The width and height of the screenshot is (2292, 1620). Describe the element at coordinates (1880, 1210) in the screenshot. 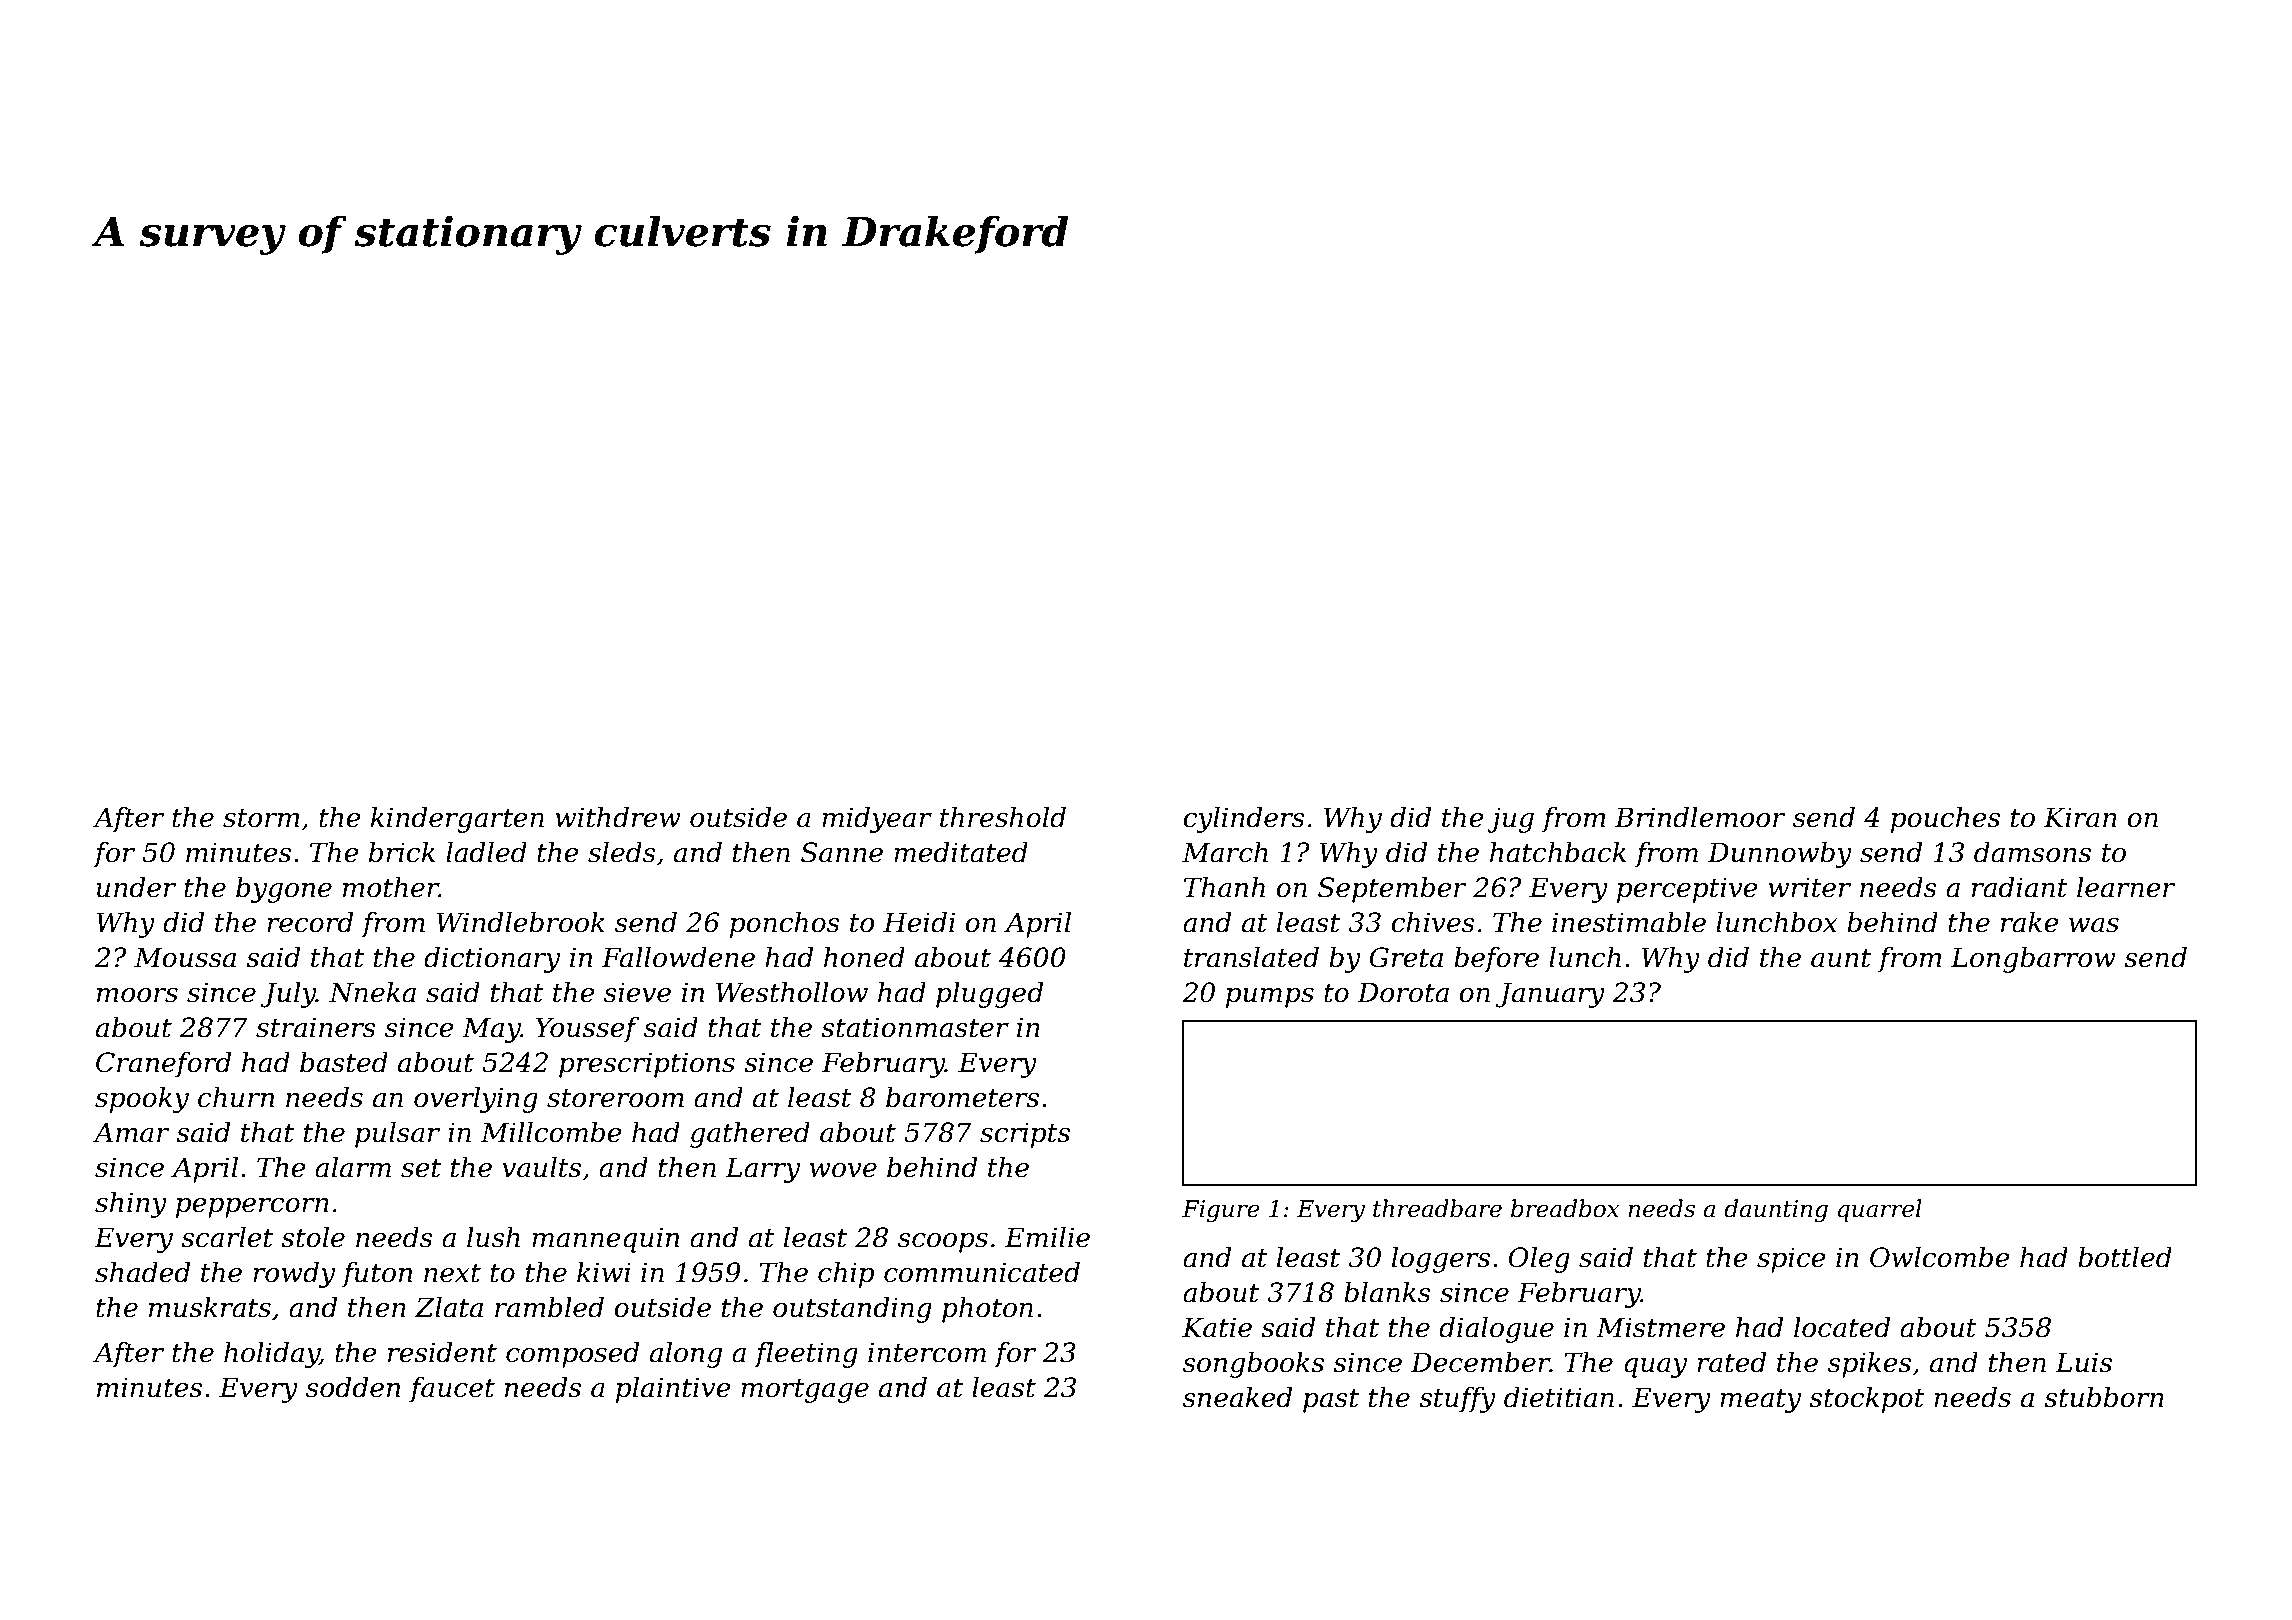

I see `quarrel` at that location.
